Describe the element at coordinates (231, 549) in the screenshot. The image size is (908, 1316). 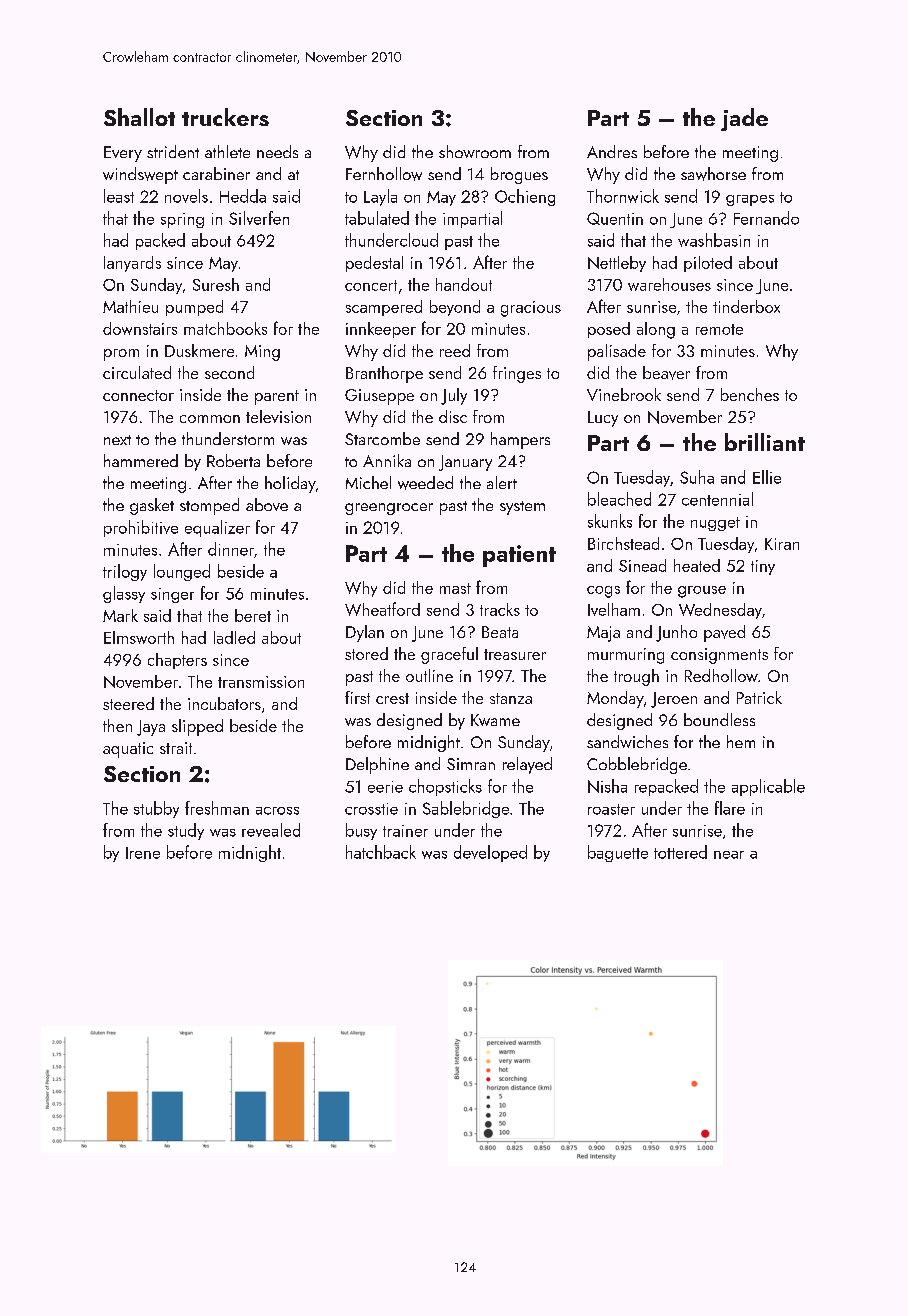
I see `dinner` at that location.
